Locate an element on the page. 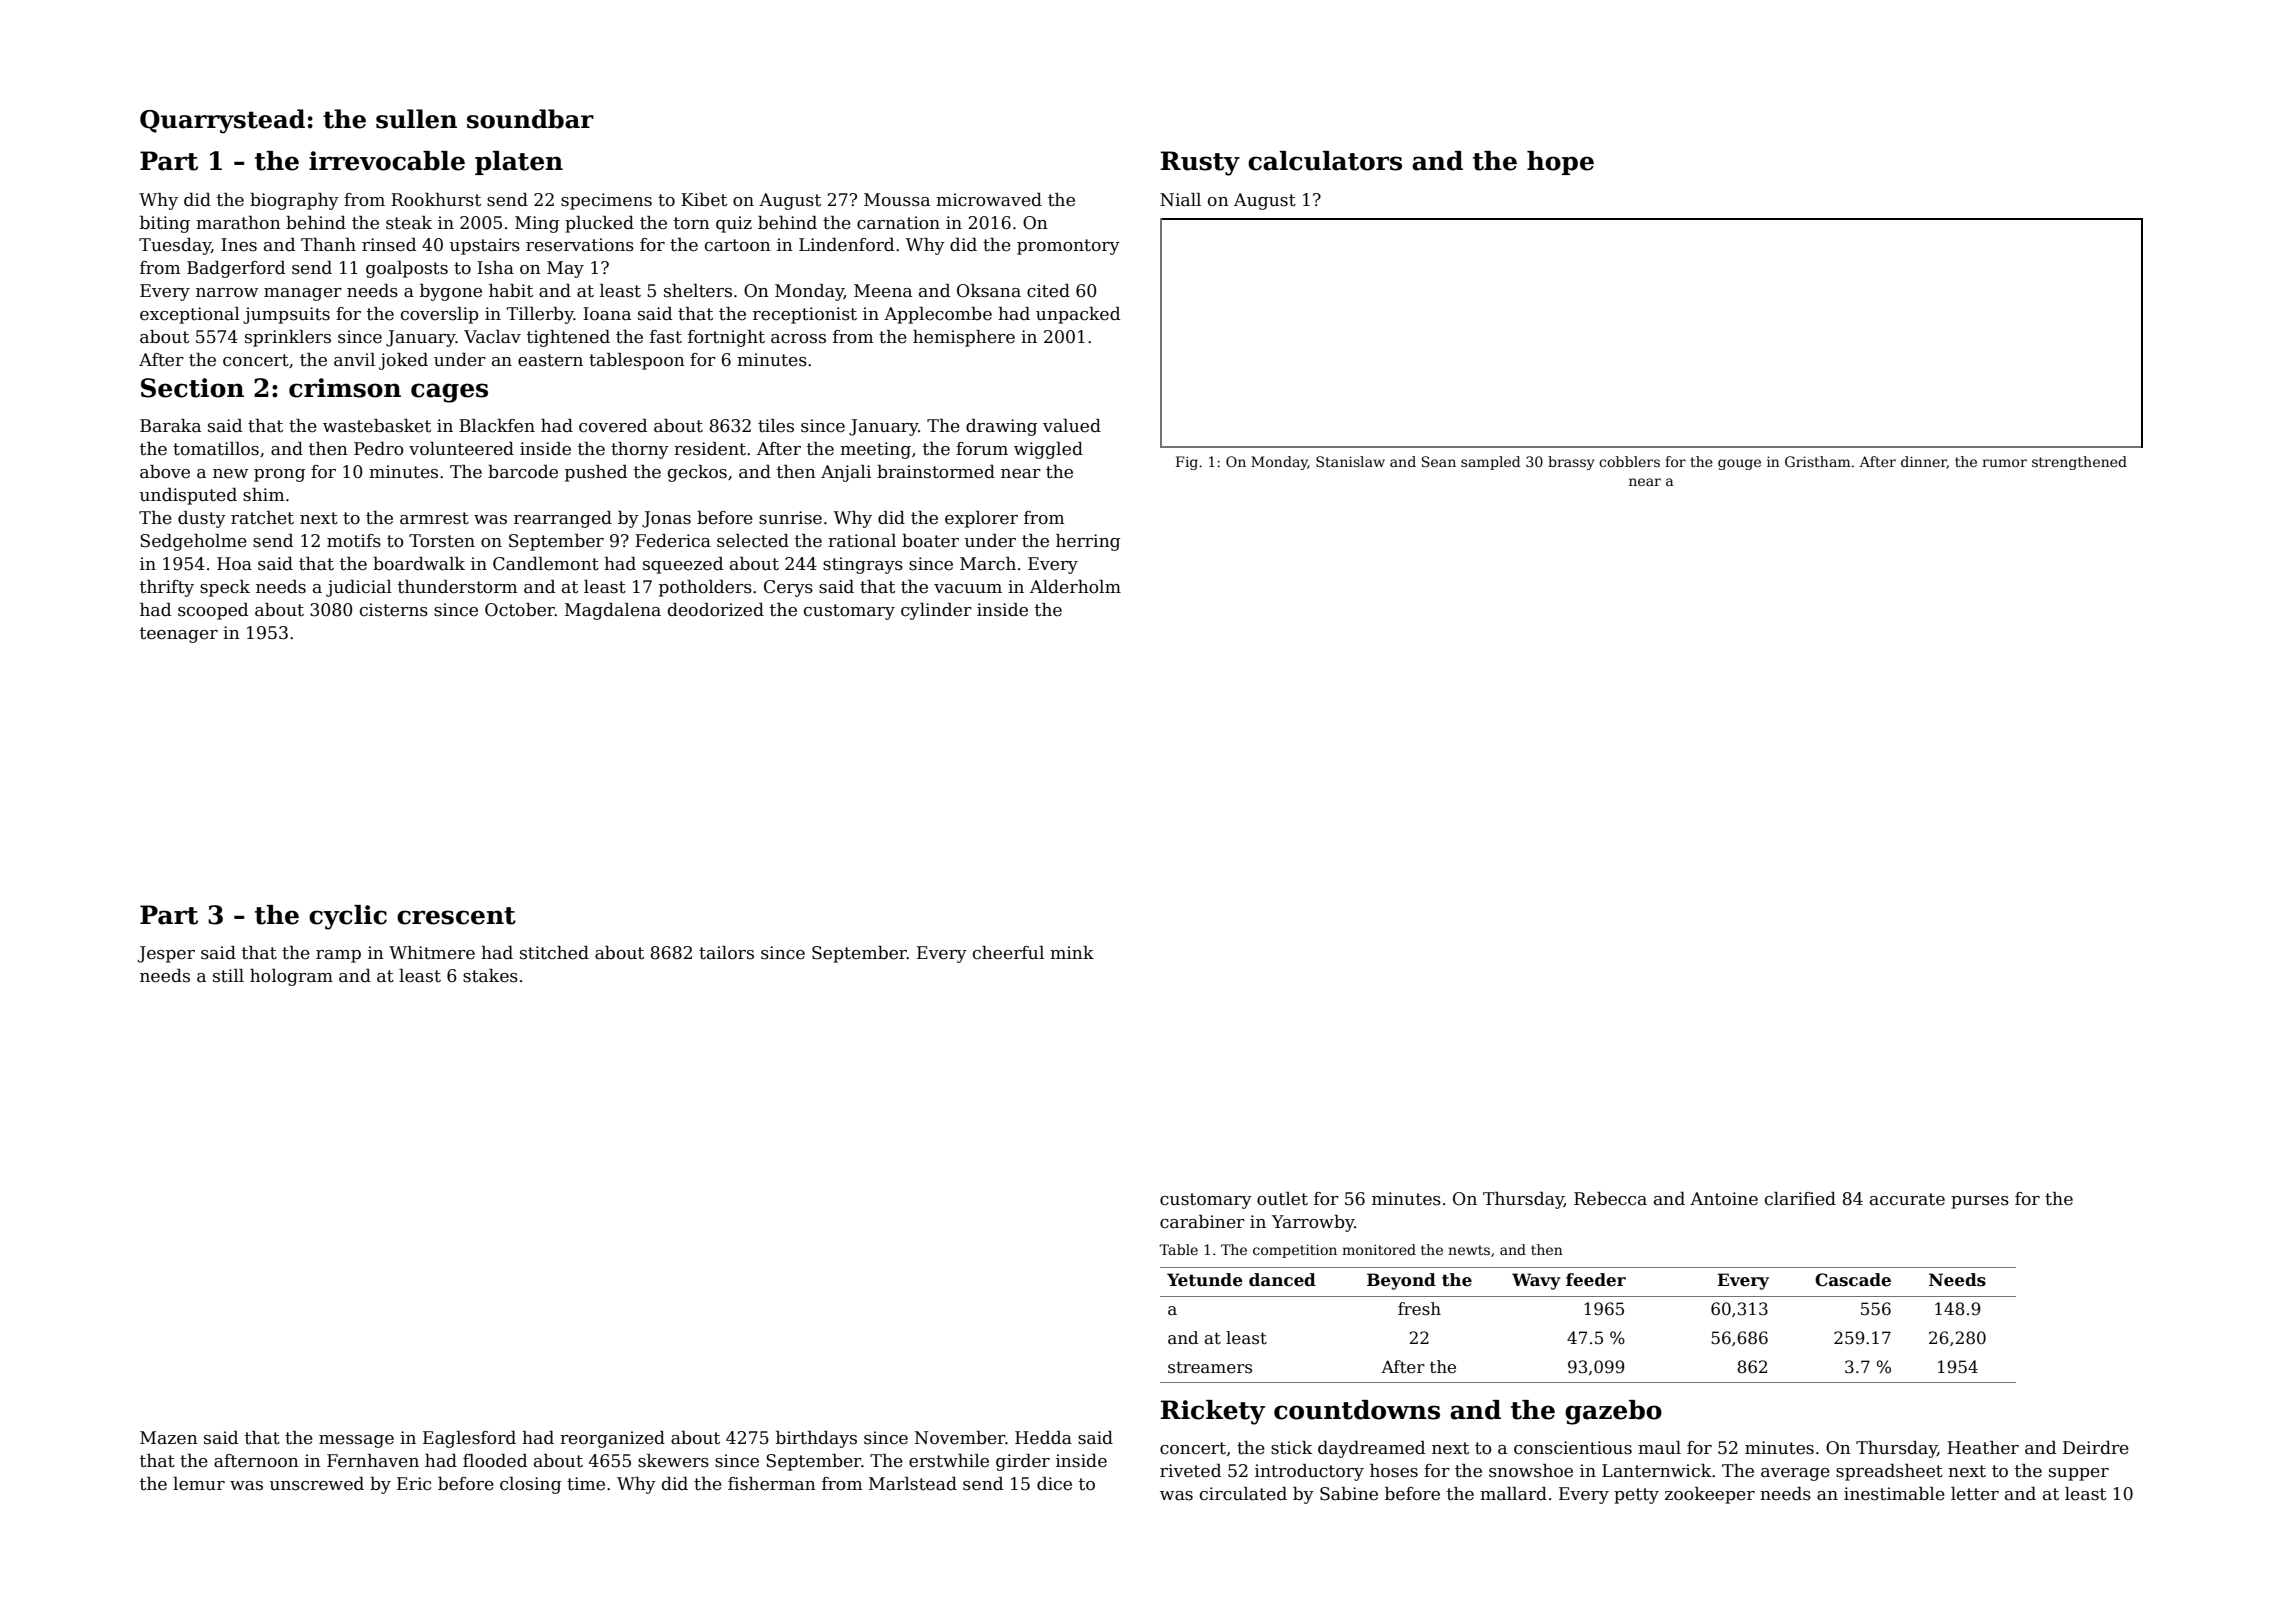 This image has height=1614, width=2282. Sedgeholme is located at coordinates (193, 542).
